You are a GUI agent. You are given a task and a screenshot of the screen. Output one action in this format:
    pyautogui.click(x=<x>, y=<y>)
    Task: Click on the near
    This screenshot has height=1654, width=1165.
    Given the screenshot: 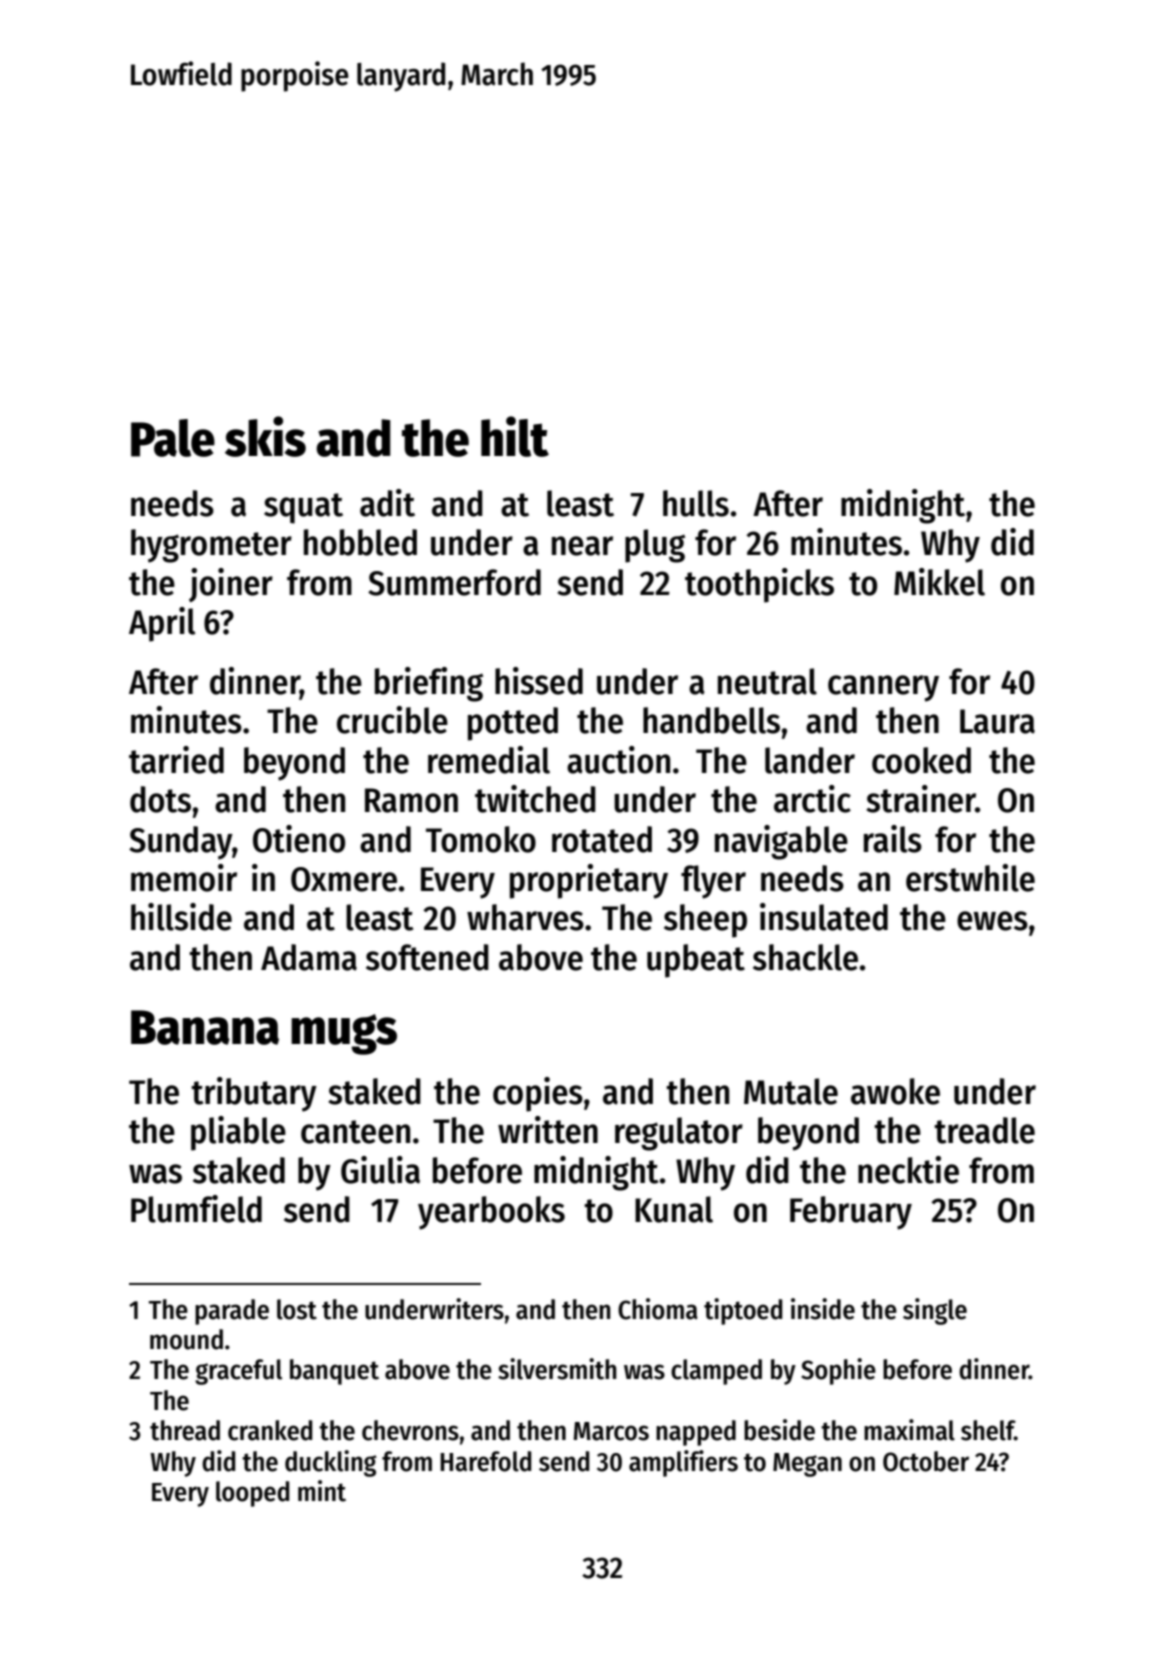 What is the action you would take?
    pyautogui.click(x=582, y=546)
